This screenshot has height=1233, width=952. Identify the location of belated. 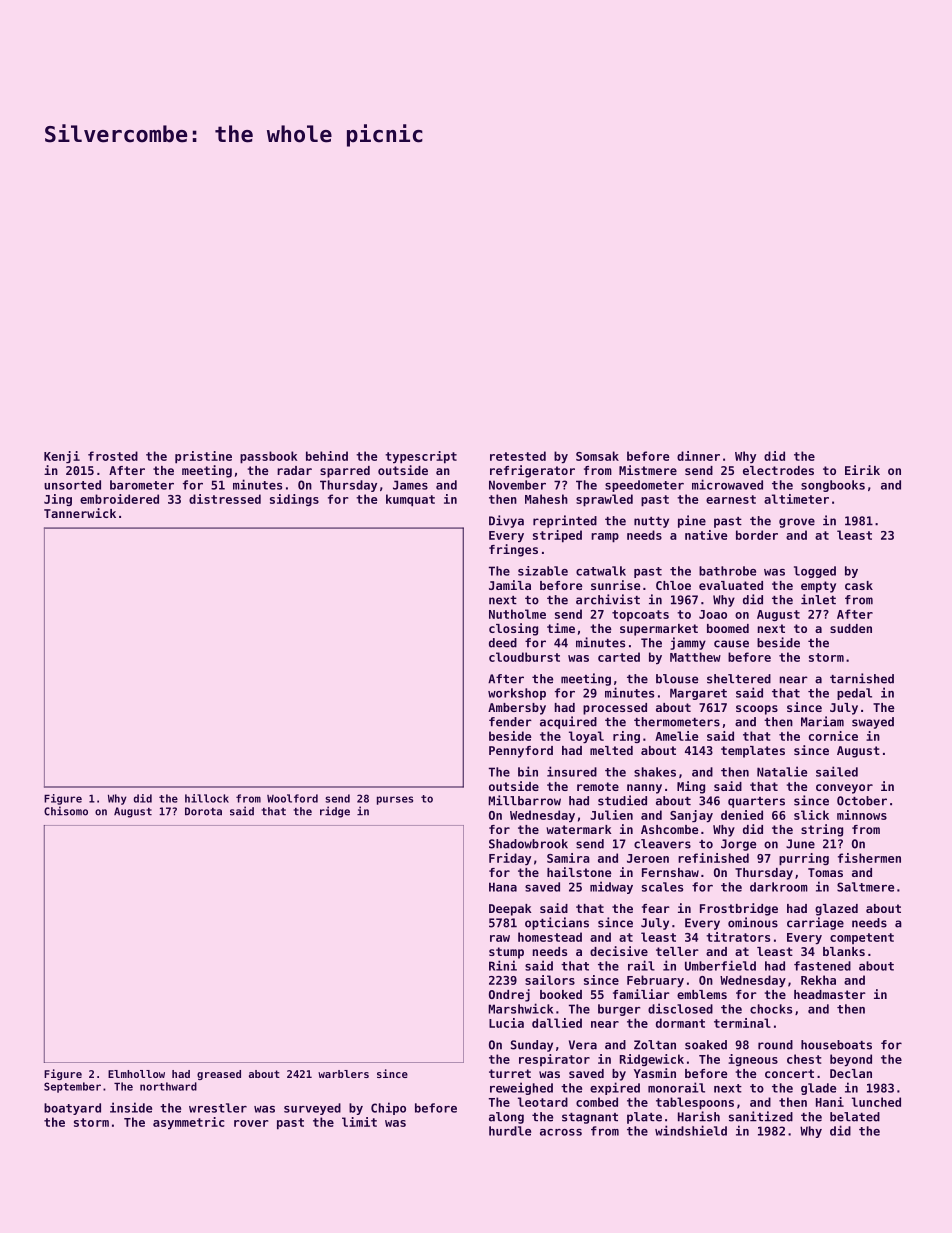
(855, 1117).
